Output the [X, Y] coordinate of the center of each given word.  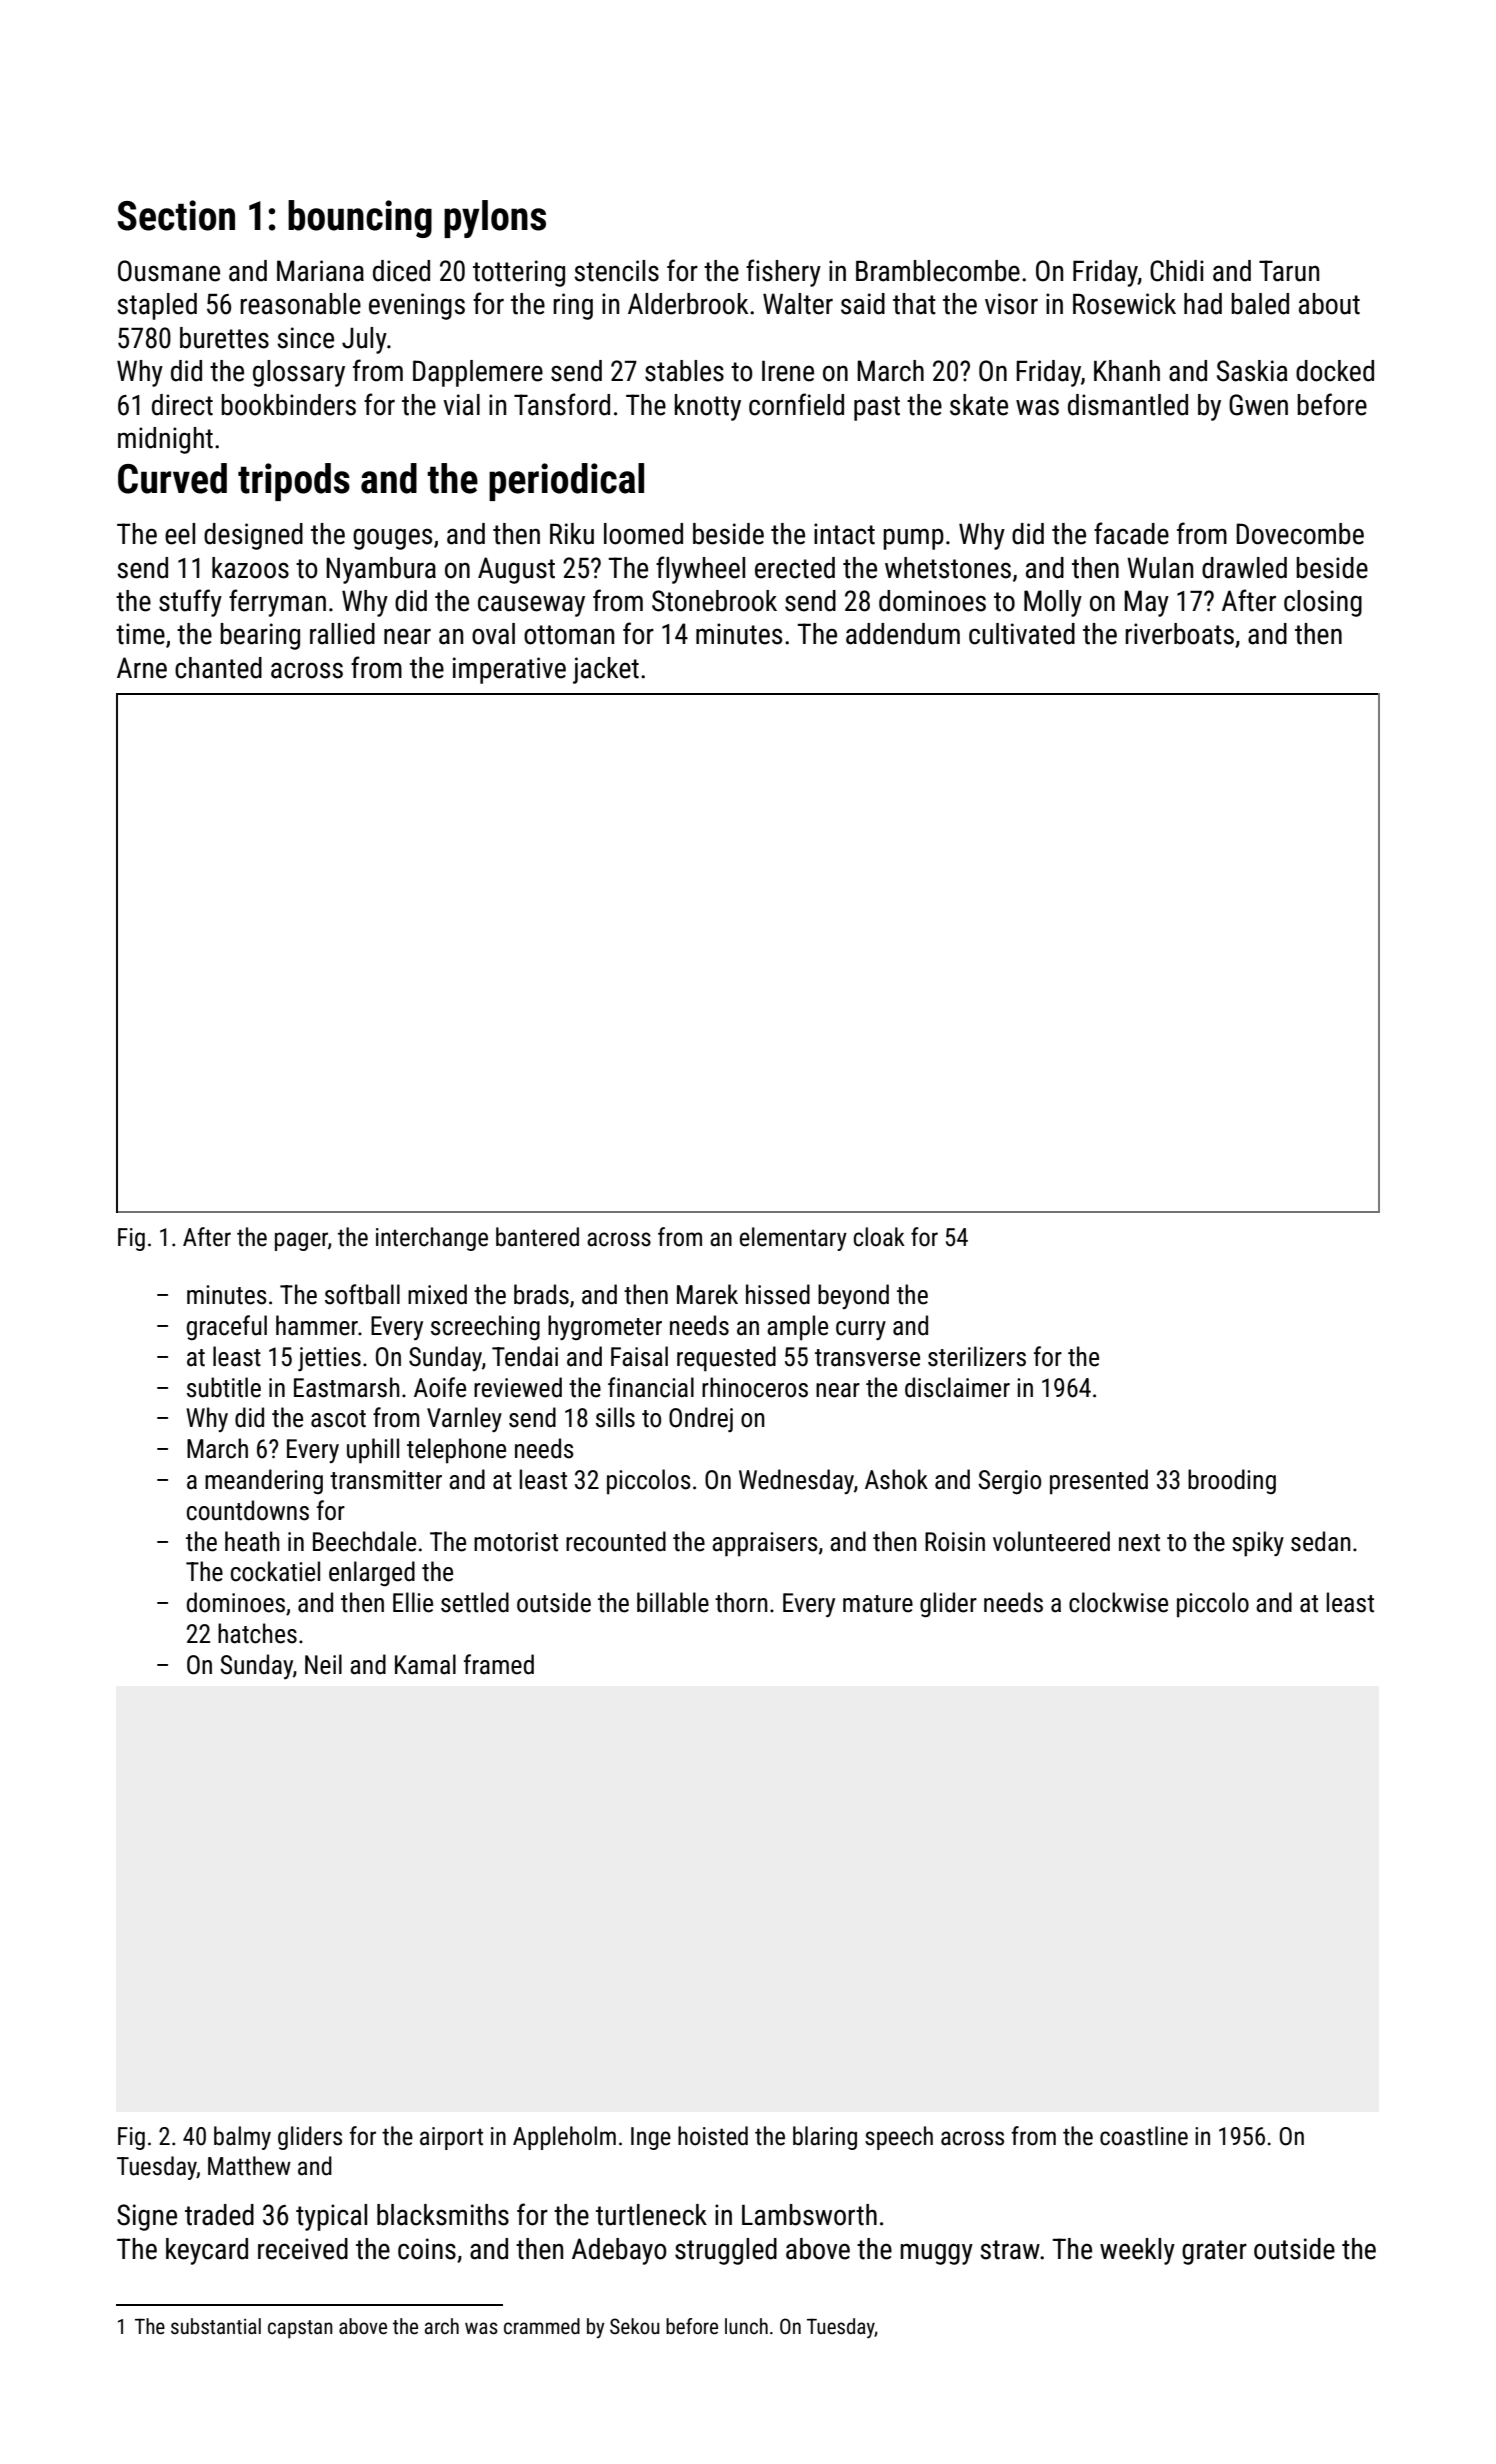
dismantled [1128, 405]
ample [797, 1328]
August [516, 570]
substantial [216, 2326]
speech [899, 2138]
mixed [437, 1294]
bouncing [360, 219]
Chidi [1177, 271]
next [1139, 1543]
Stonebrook [714, 601]
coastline [1144, 2136]
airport [451, 2138]
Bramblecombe [938, 271]
